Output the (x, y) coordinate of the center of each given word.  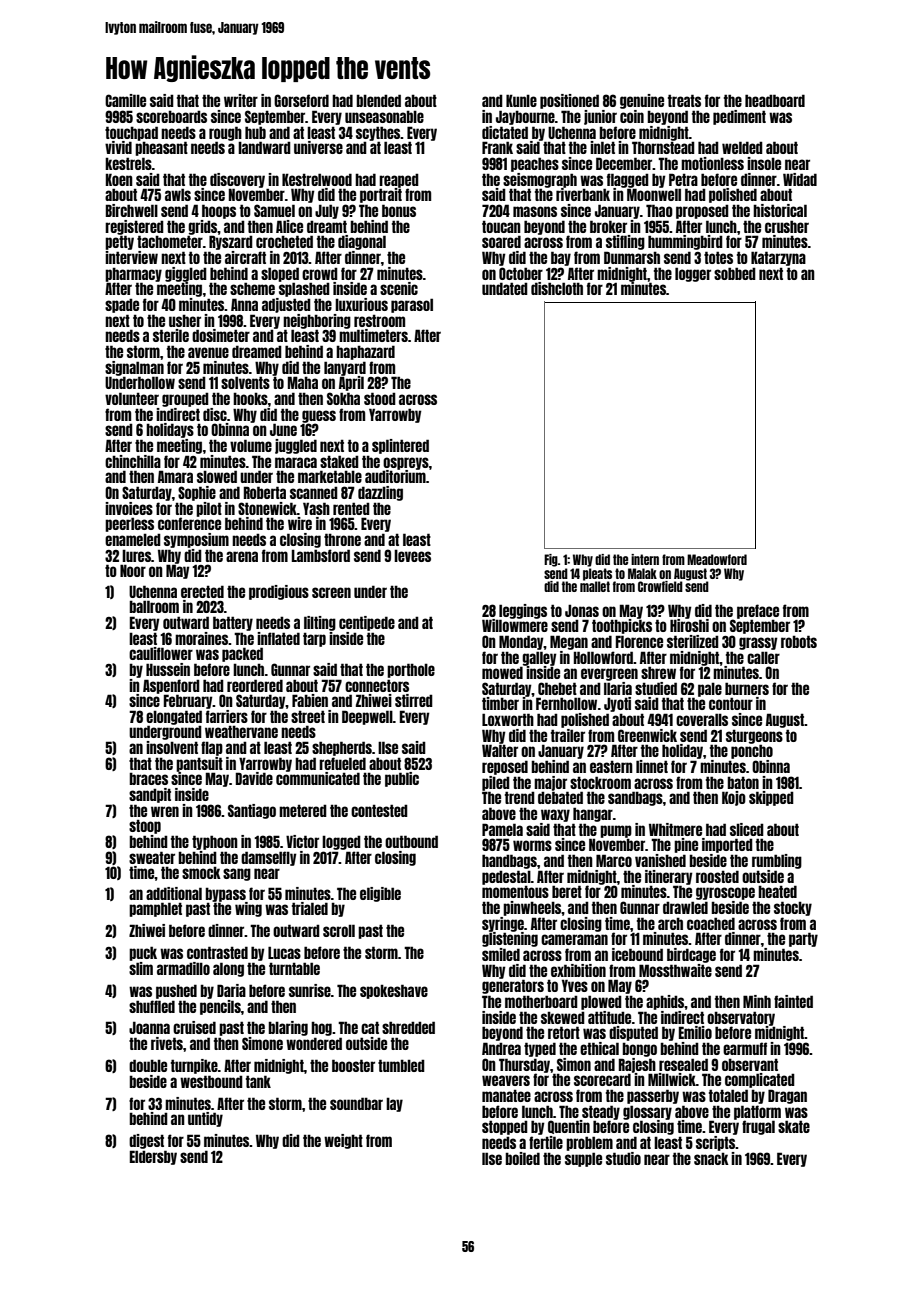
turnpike (194, 1066)
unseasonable (384, 116)
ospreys (406, 463)
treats (684, 100)
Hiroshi (689, 625)
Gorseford (301, 100)
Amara (175, 476)
